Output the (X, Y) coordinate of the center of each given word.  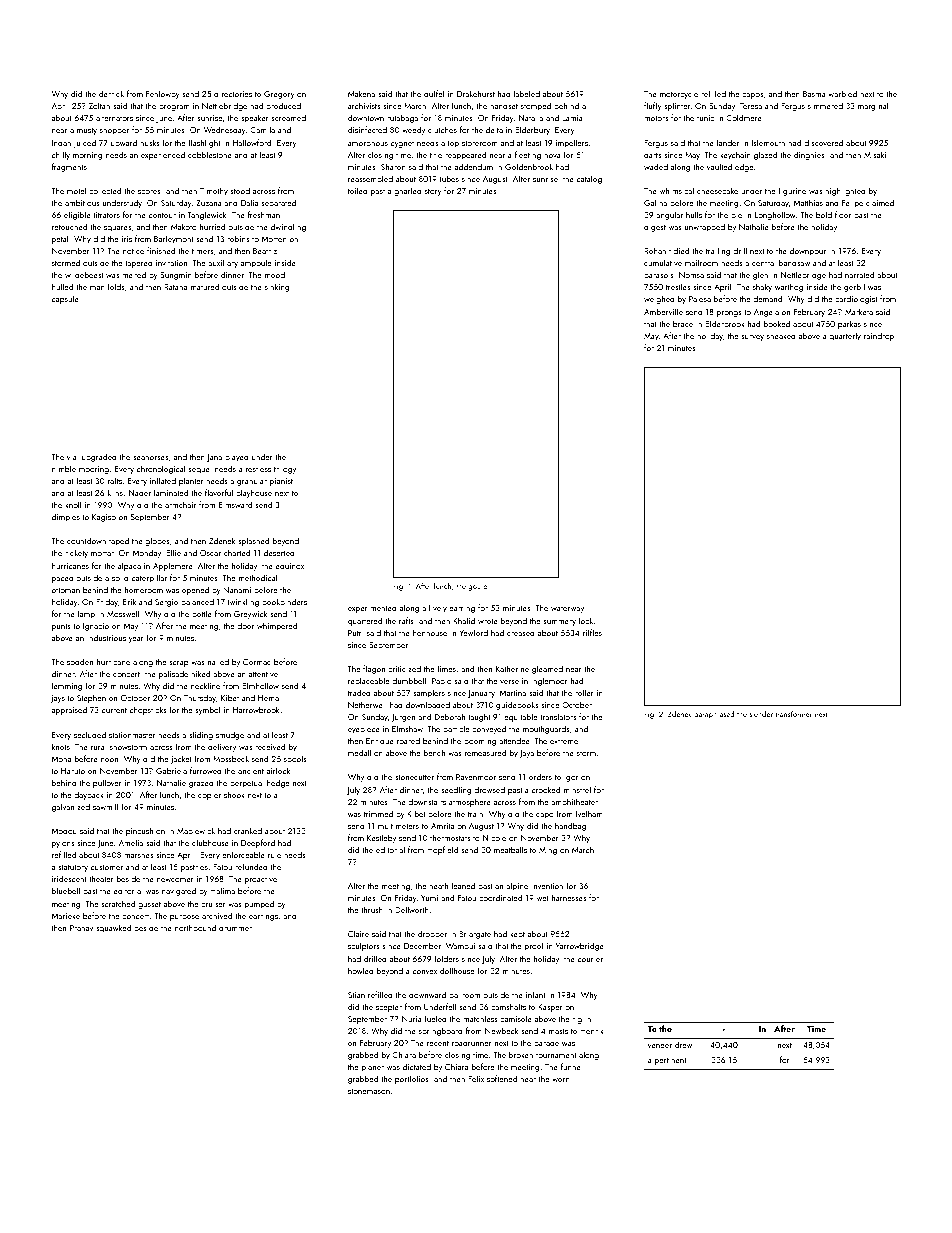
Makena (361, 93)
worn (561, 1080)
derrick (111, 93)
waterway (567, 609)
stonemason (369, 1091)
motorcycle (679, 95)
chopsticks (148, 710)
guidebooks (517, 705)
